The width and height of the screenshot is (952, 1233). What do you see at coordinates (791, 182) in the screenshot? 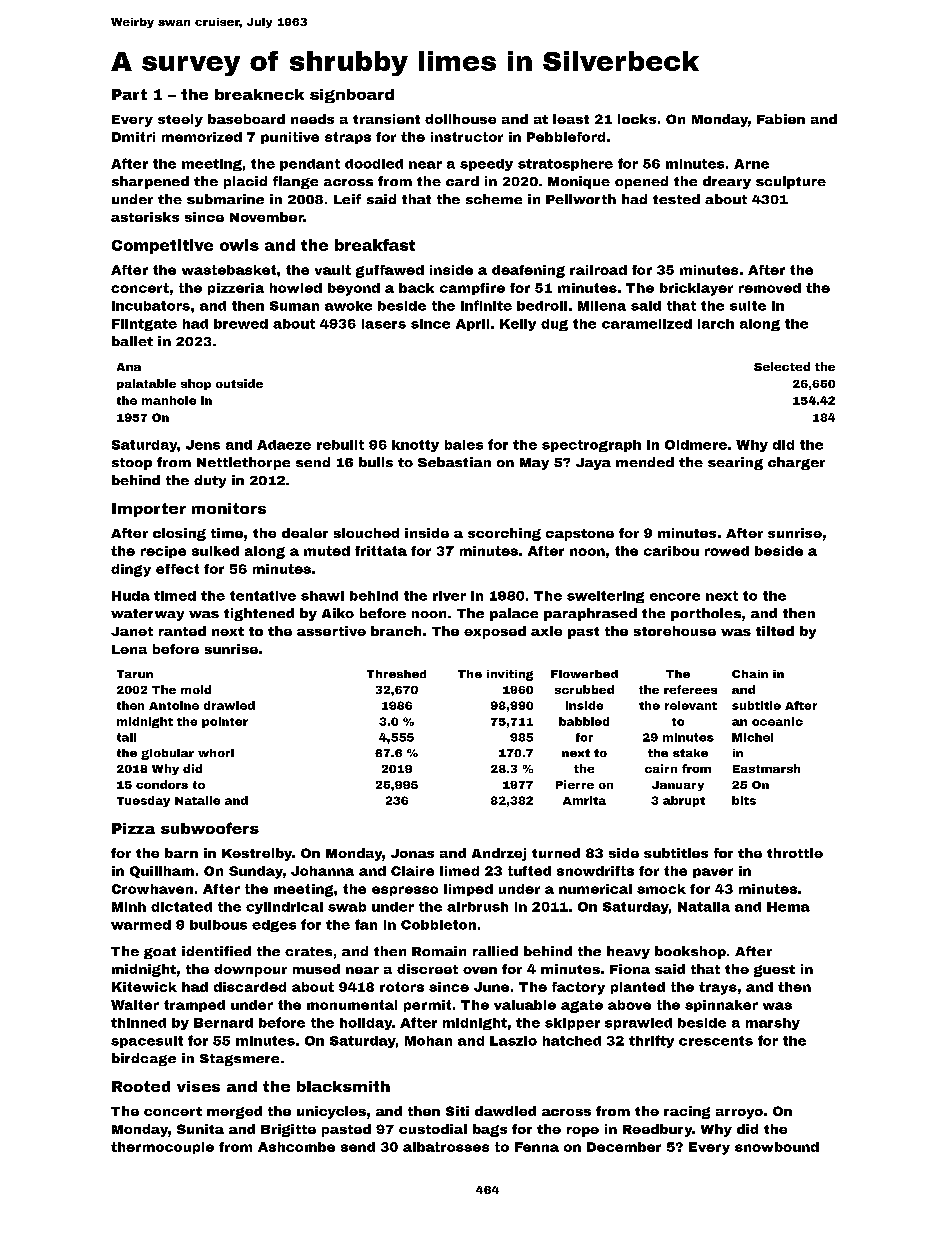
I see `sculpture` at bounding box center [791, 182].
